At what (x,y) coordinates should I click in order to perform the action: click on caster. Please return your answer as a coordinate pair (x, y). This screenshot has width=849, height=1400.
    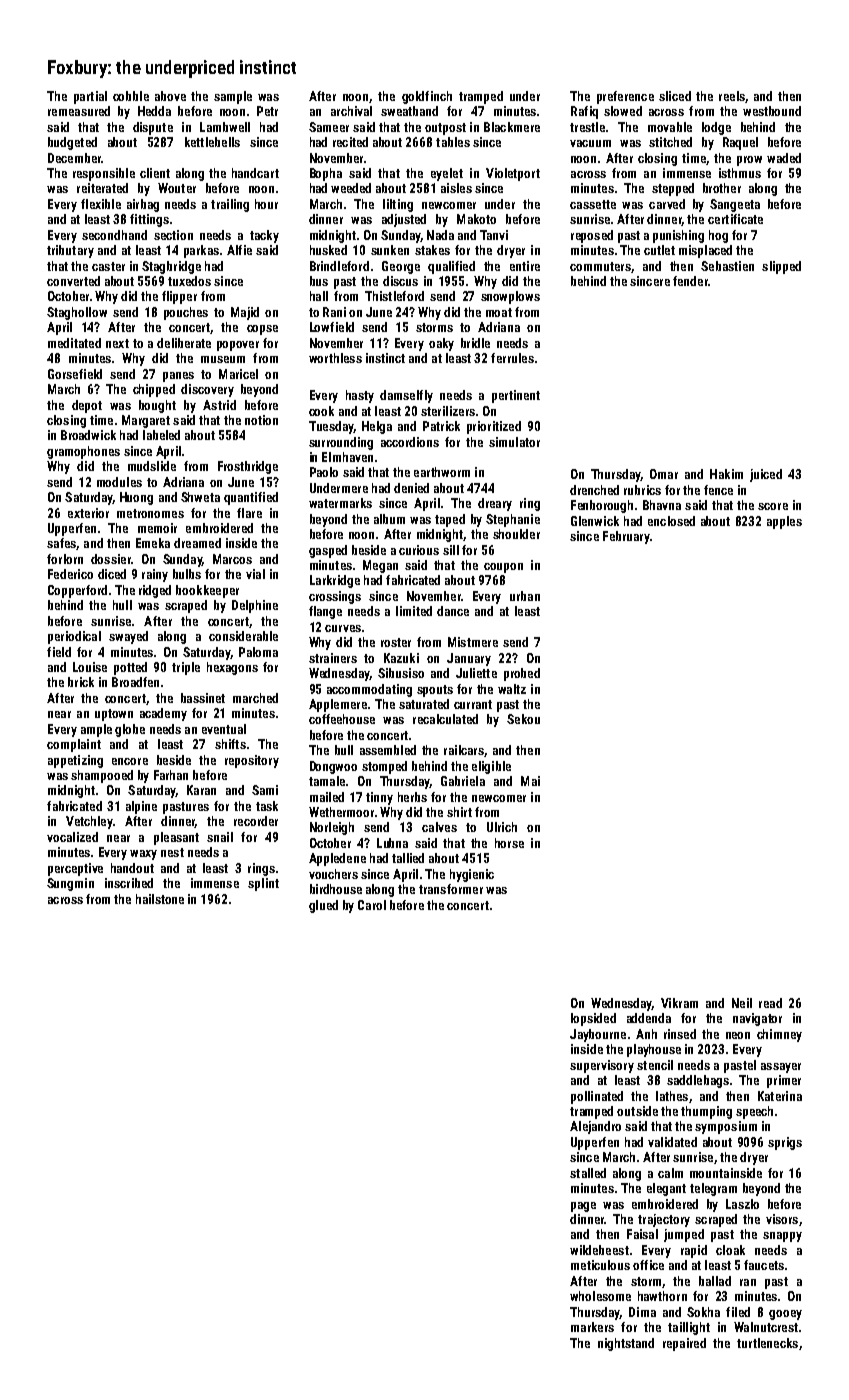
    Looking at the image, I should click on (108, 266).
